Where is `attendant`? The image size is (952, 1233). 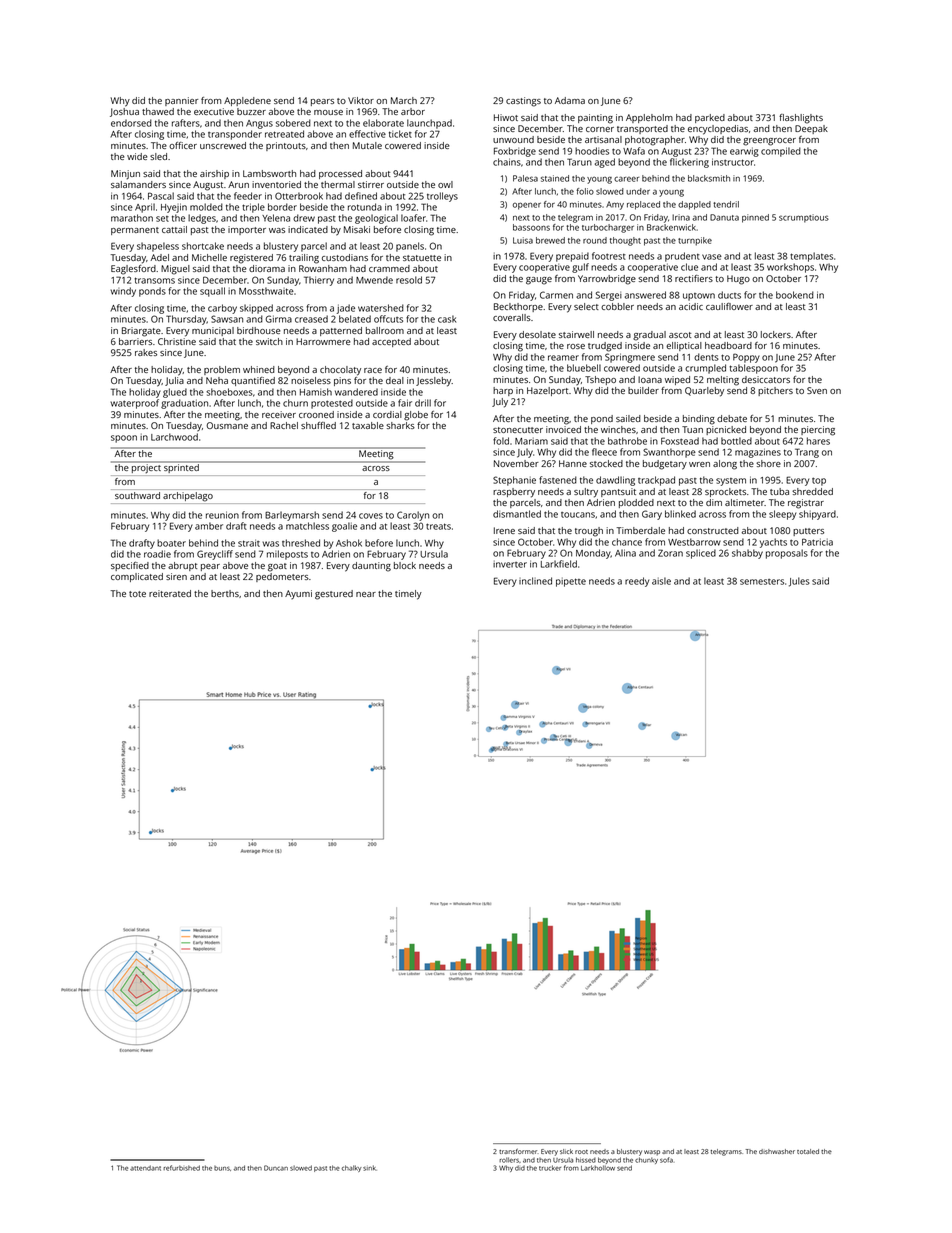 attendant is located at coordinates (145, 1168).
